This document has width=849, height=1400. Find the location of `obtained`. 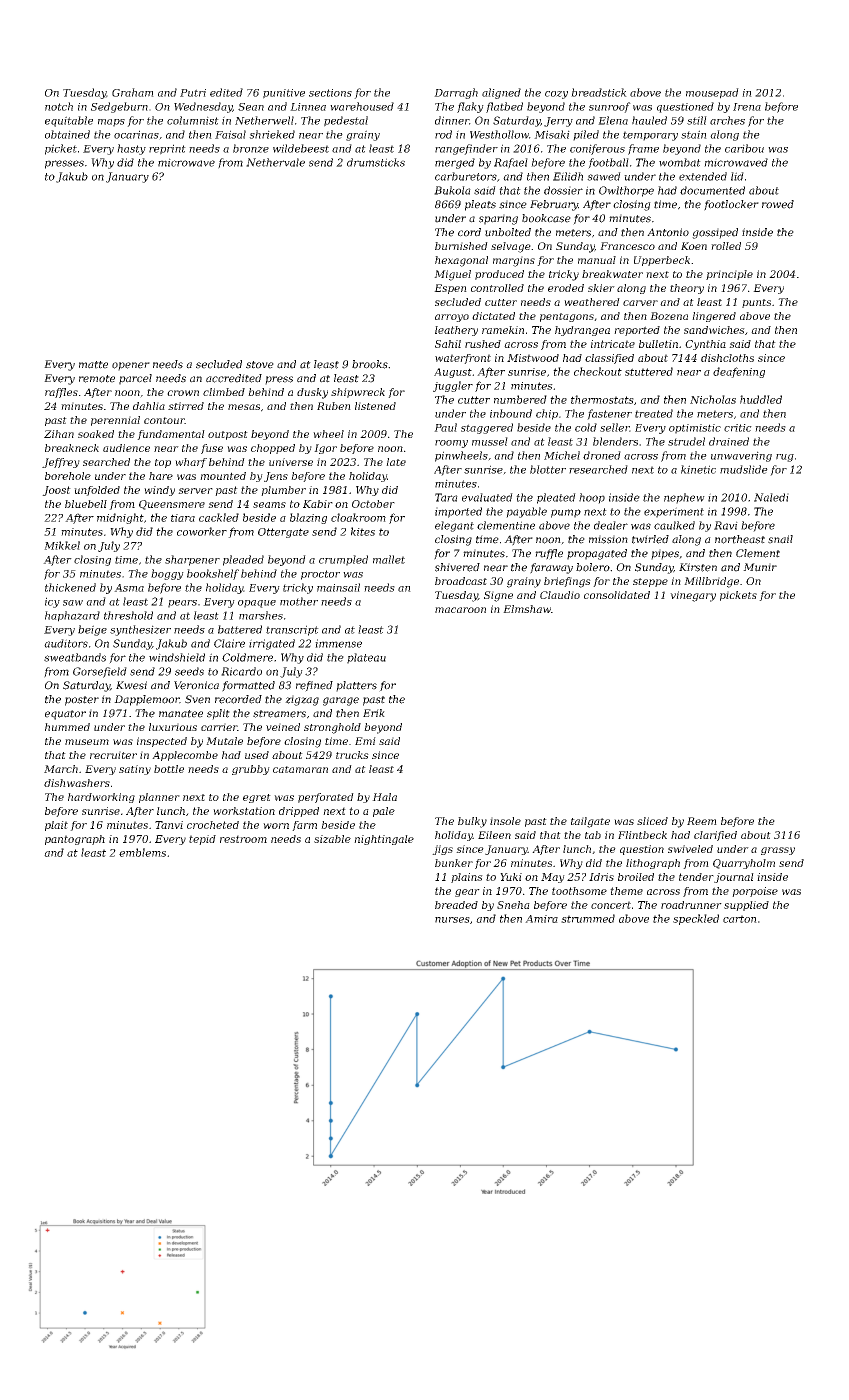

obtained is located at coordinates (67, 134).
